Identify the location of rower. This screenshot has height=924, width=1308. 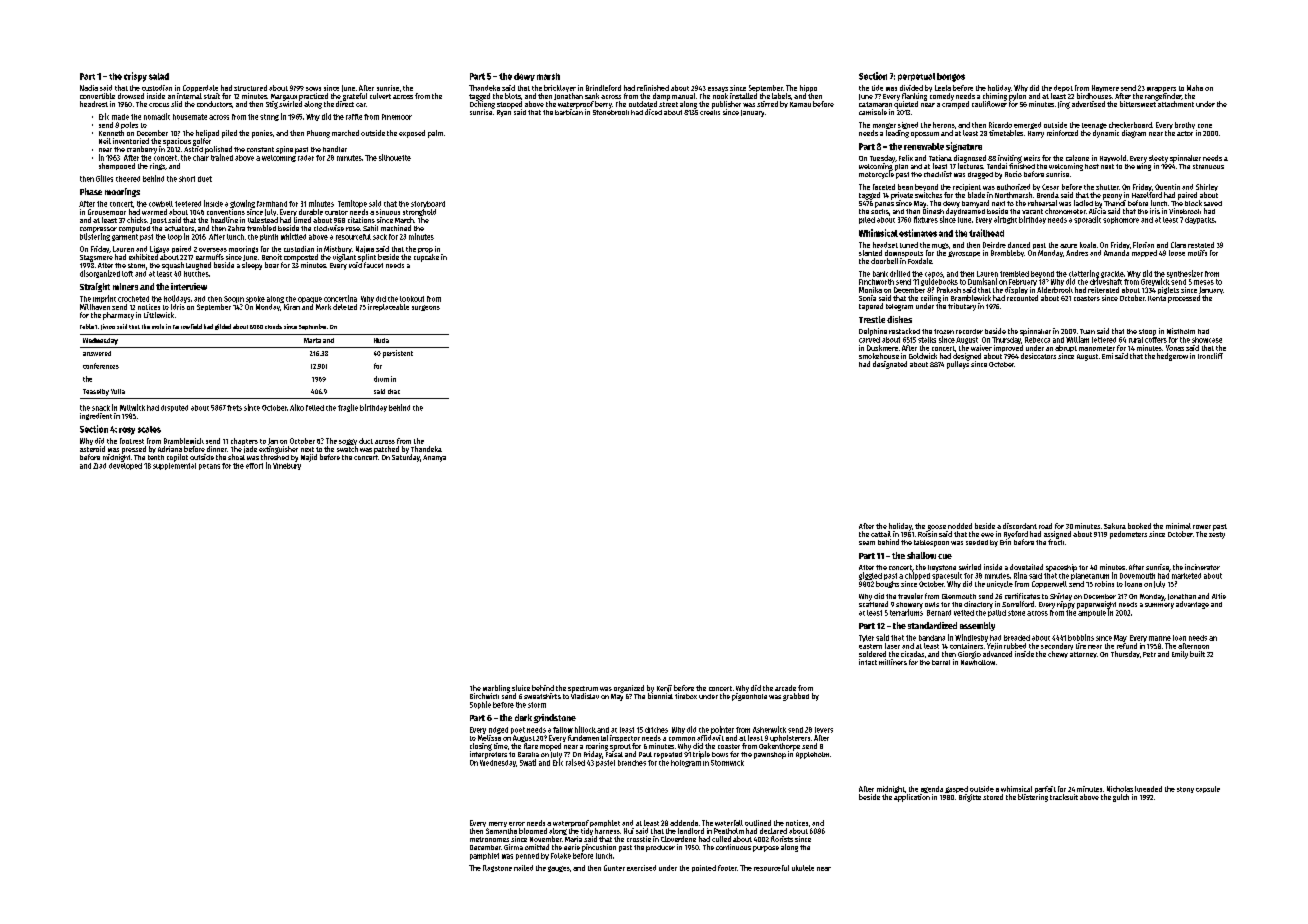
(1202, 527).
